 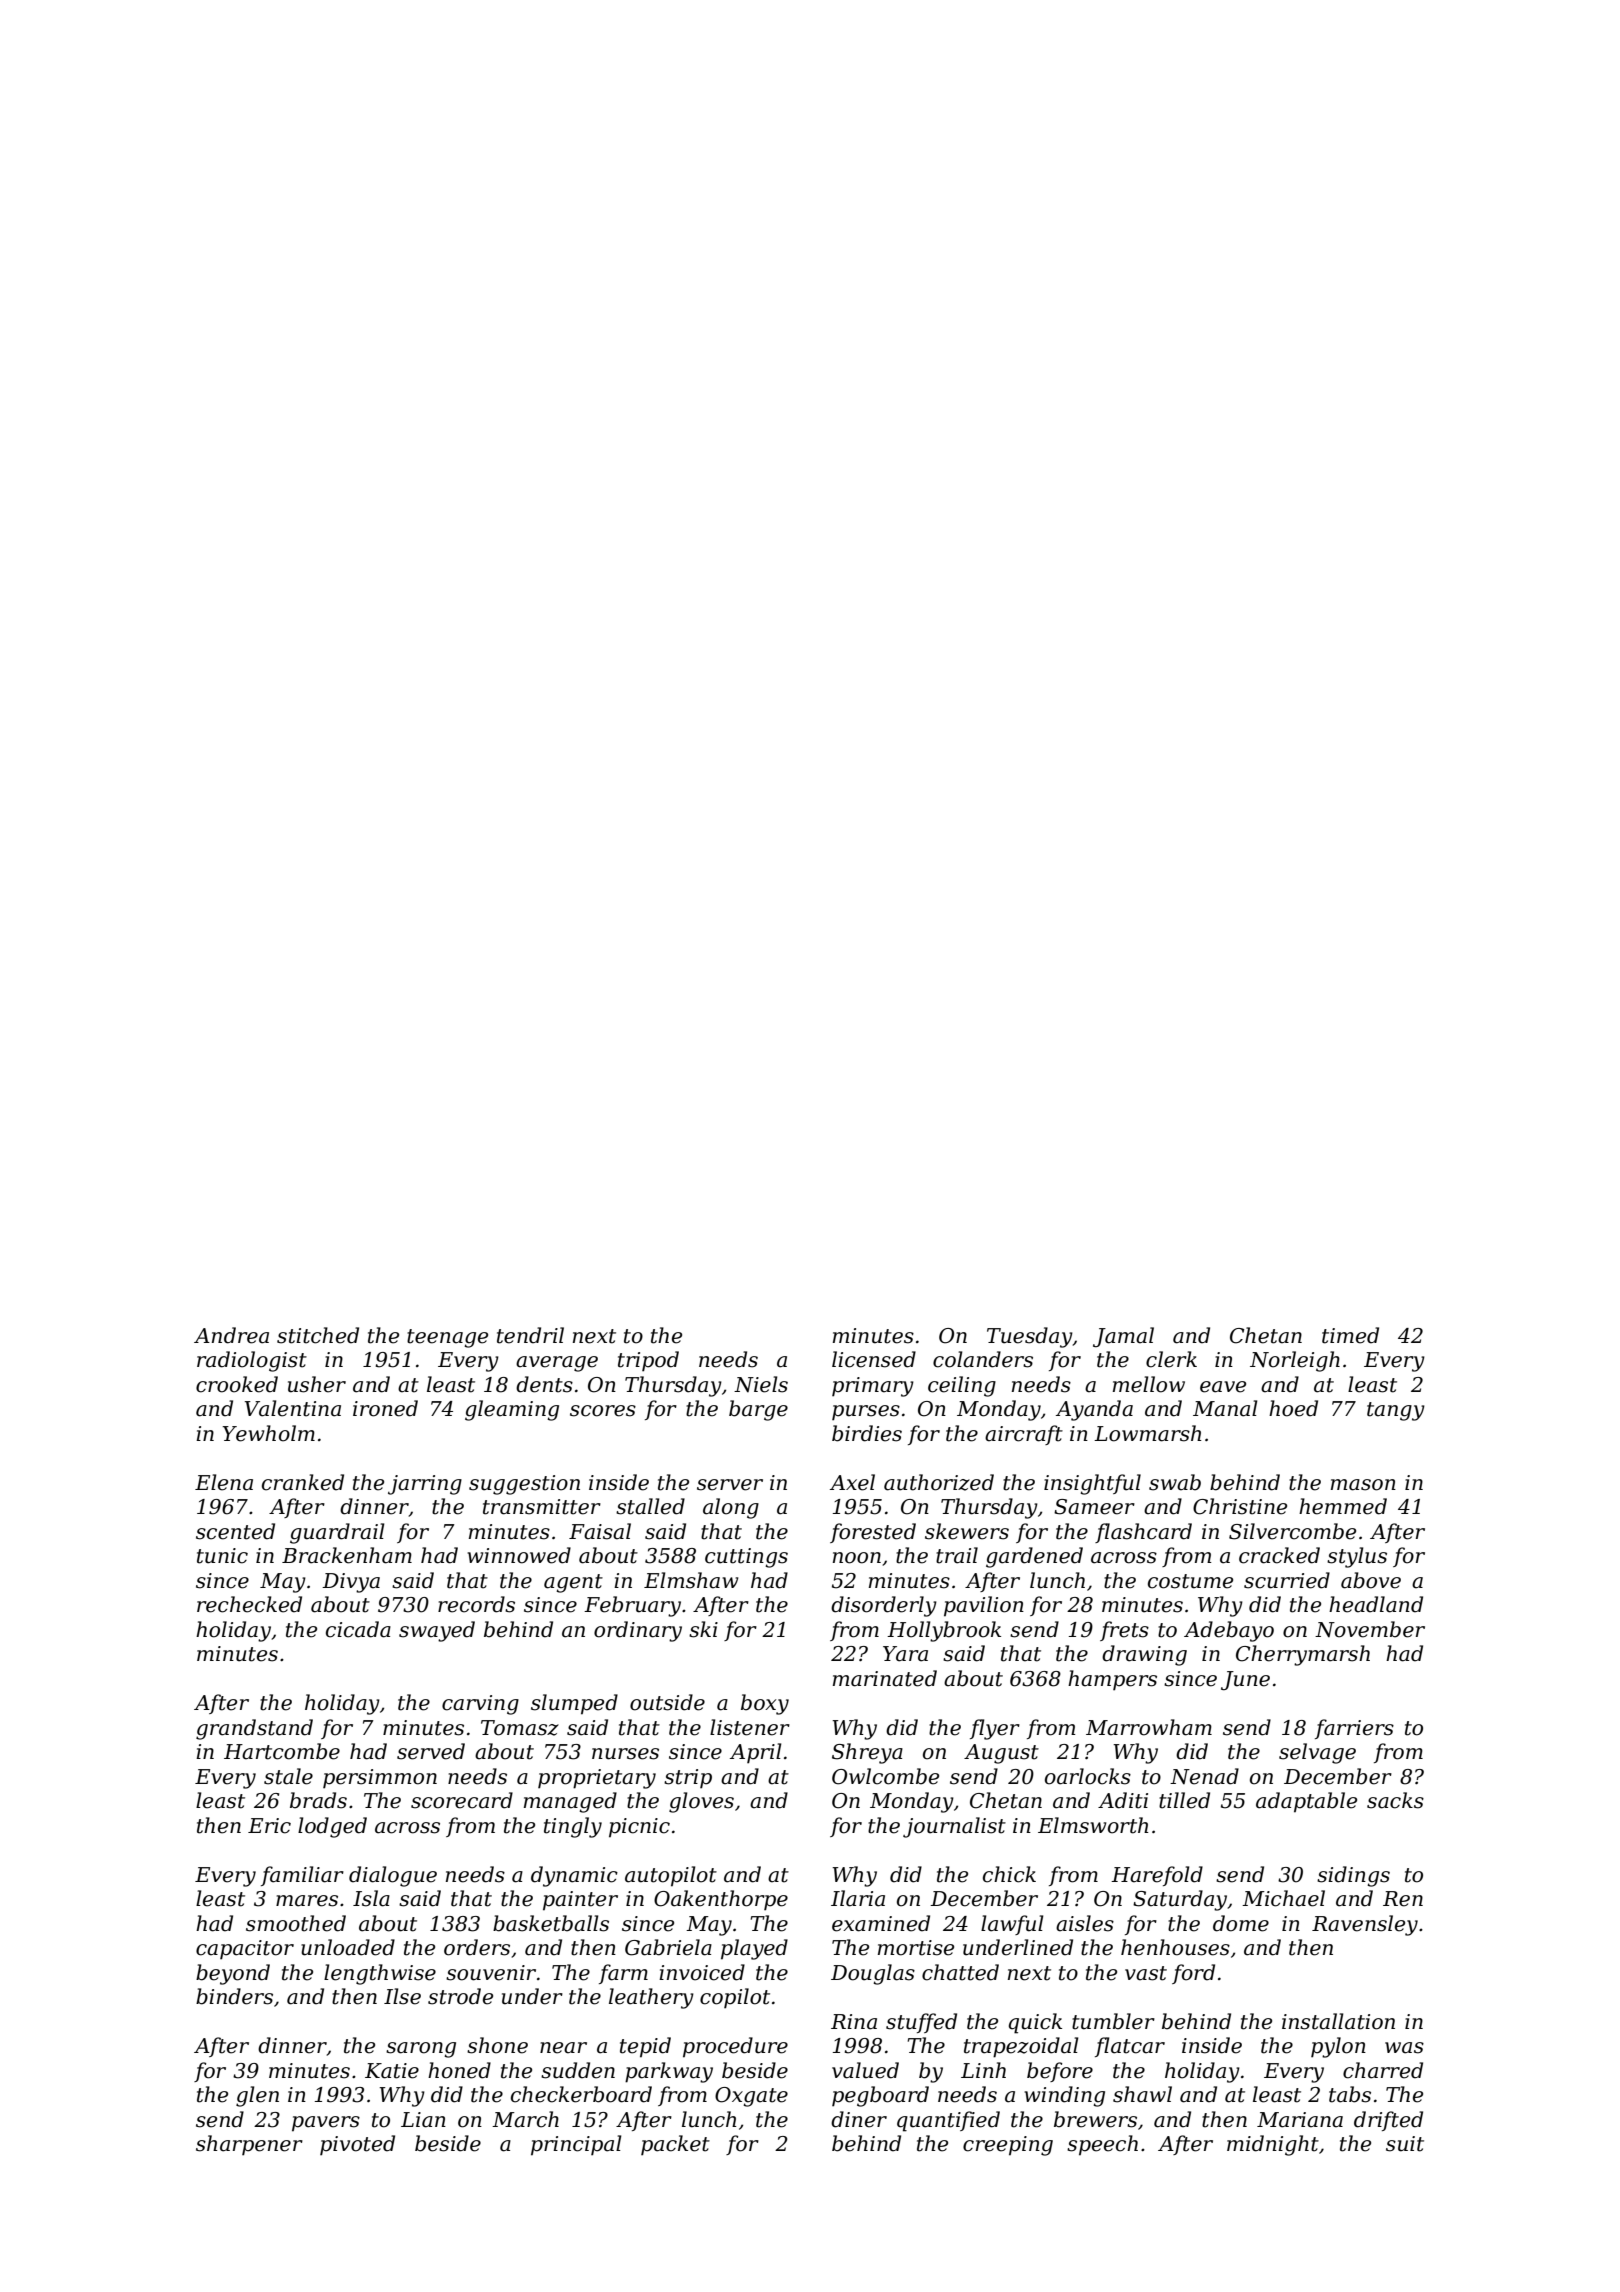 What do you see at coordinates (1395, 1800) in the image?
I see `sacks` at bounding box center [1395, 1800].
